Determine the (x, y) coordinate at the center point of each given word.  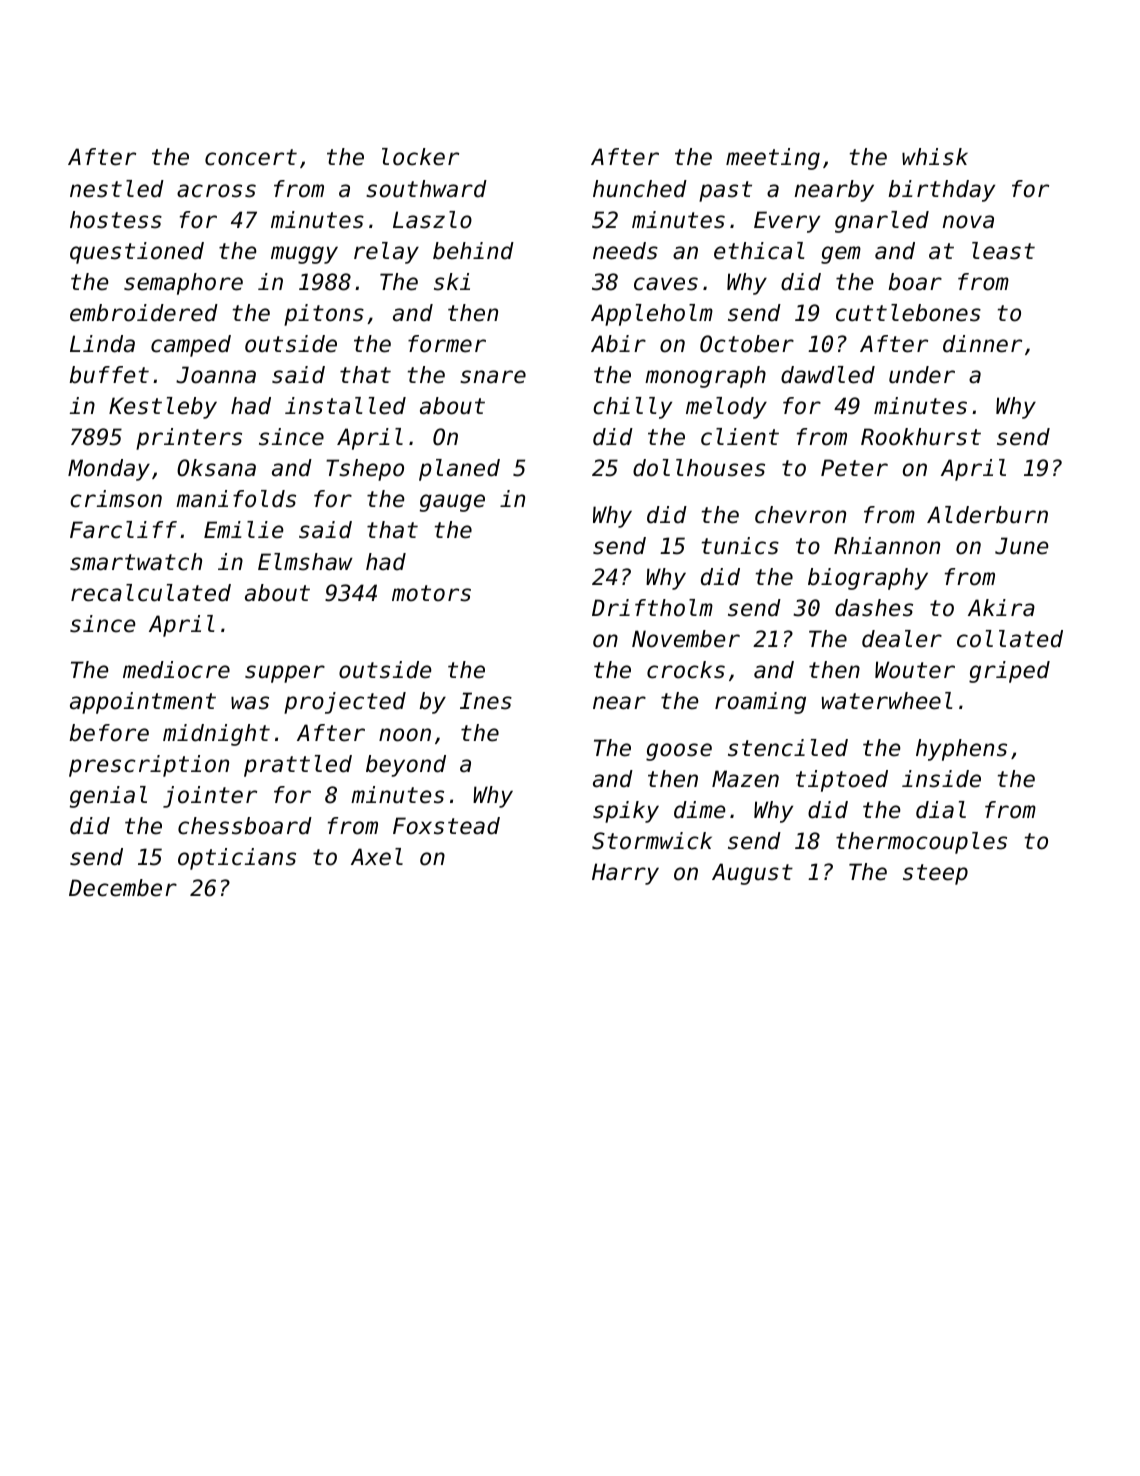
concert (251, 157)
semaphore (183, 284)
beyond (406, 766)
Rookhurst (921, 437)
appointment (143, 703)
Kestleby (163, 408)
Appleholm (652, 315)
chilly (632, 408)
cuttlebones (908, 313)
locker (420, 157)
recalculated (151, 593)
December (123, 888)
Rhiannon (887, 546)
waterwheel (887, 701)
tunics (740, 546)
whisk (935, 157)
